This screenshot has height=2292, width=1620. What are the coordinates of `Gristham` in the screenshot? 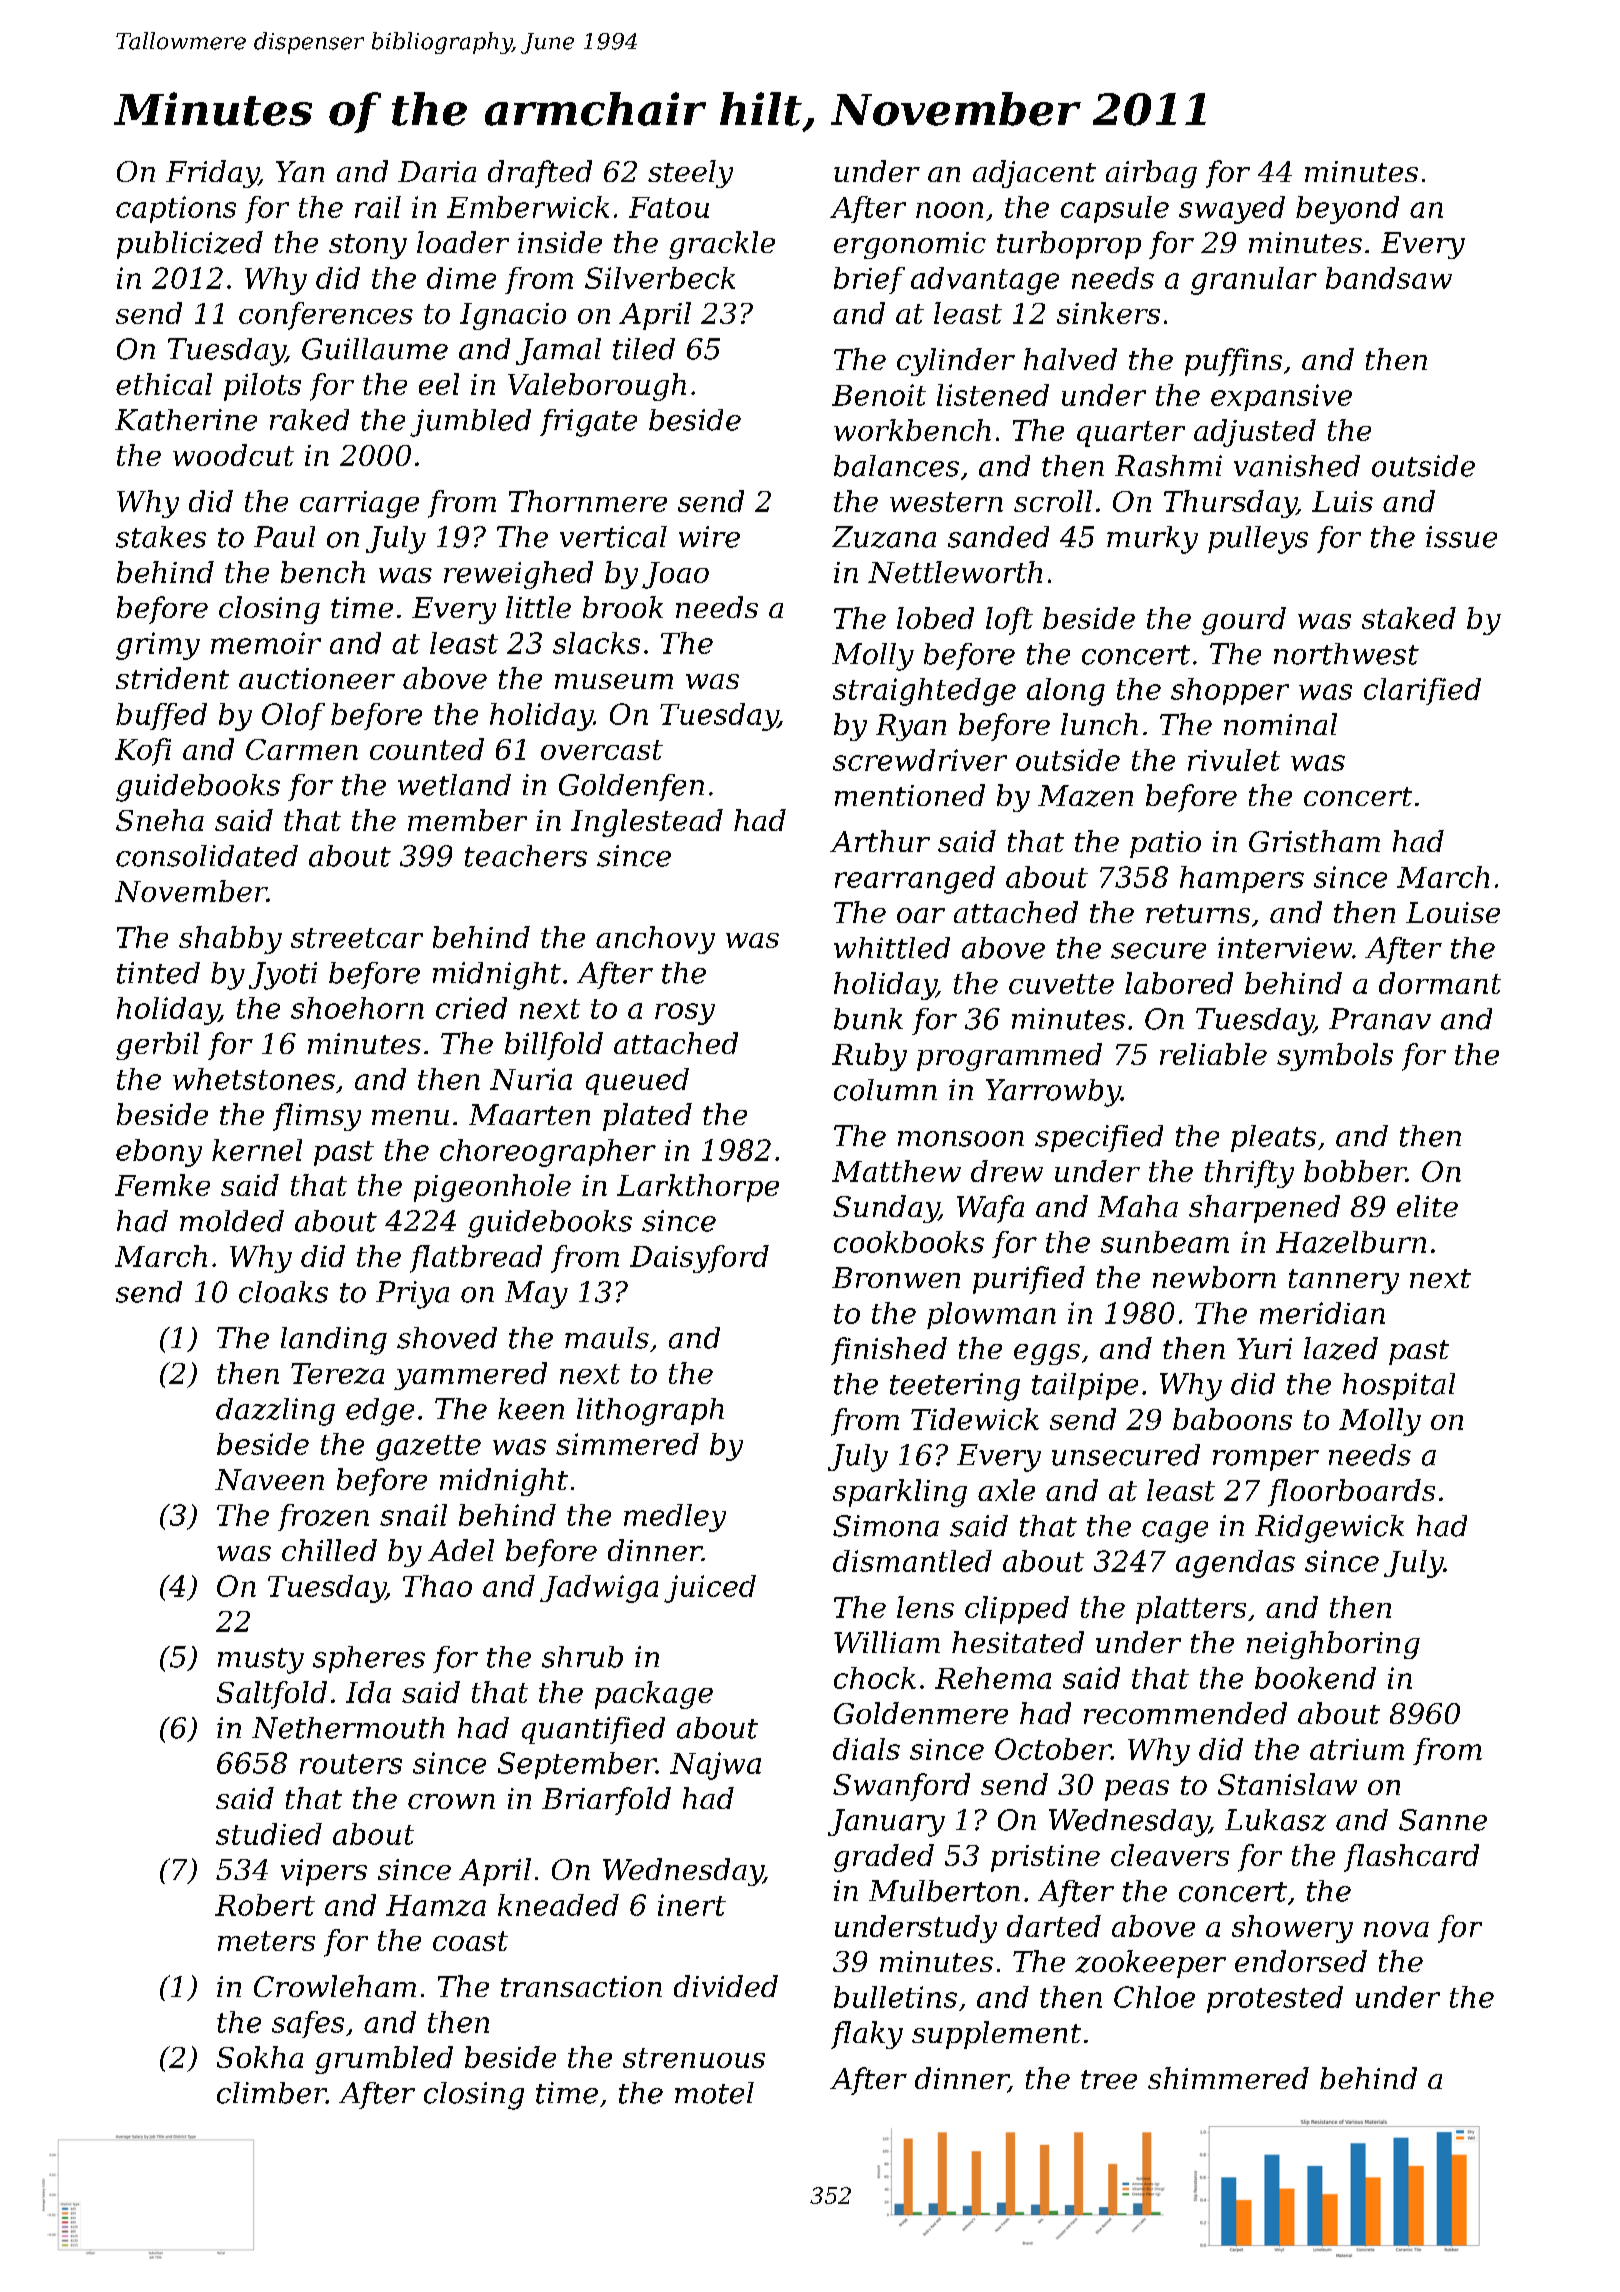 It's located at (1314, 841).
